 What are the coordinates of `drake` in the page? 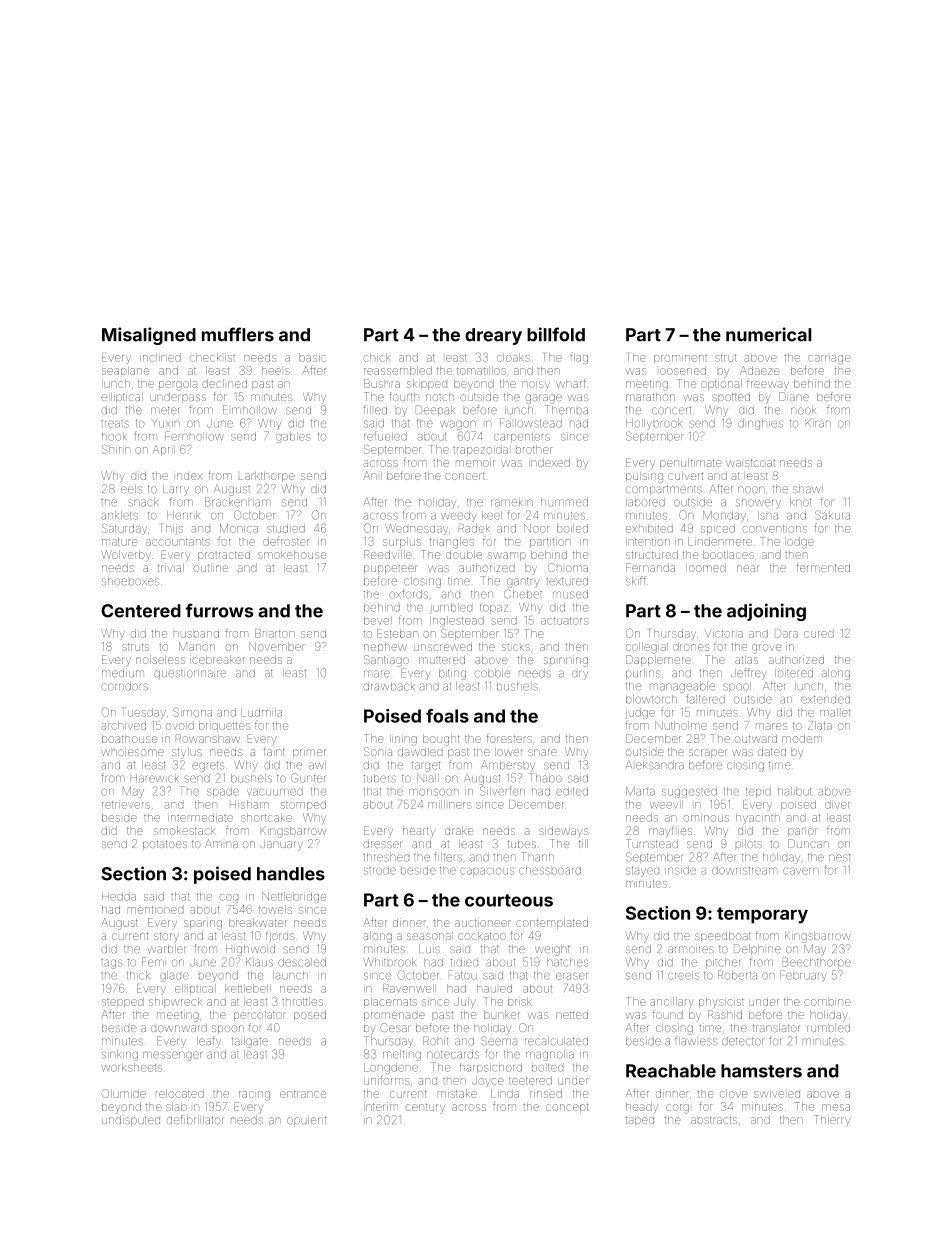 It's located at (459, 831).
